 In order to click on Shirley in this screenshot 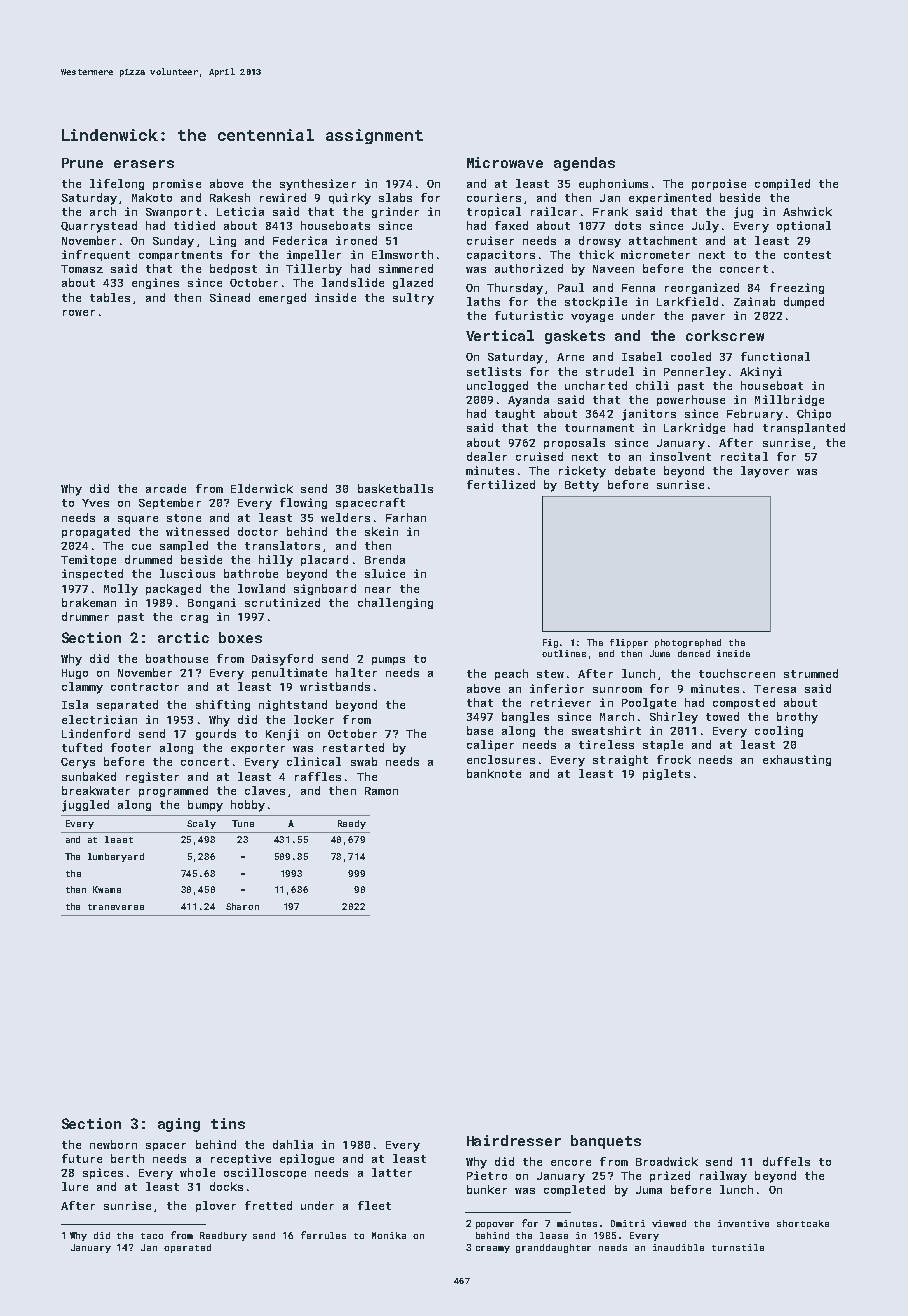, I will do `click(674, 718)`.
